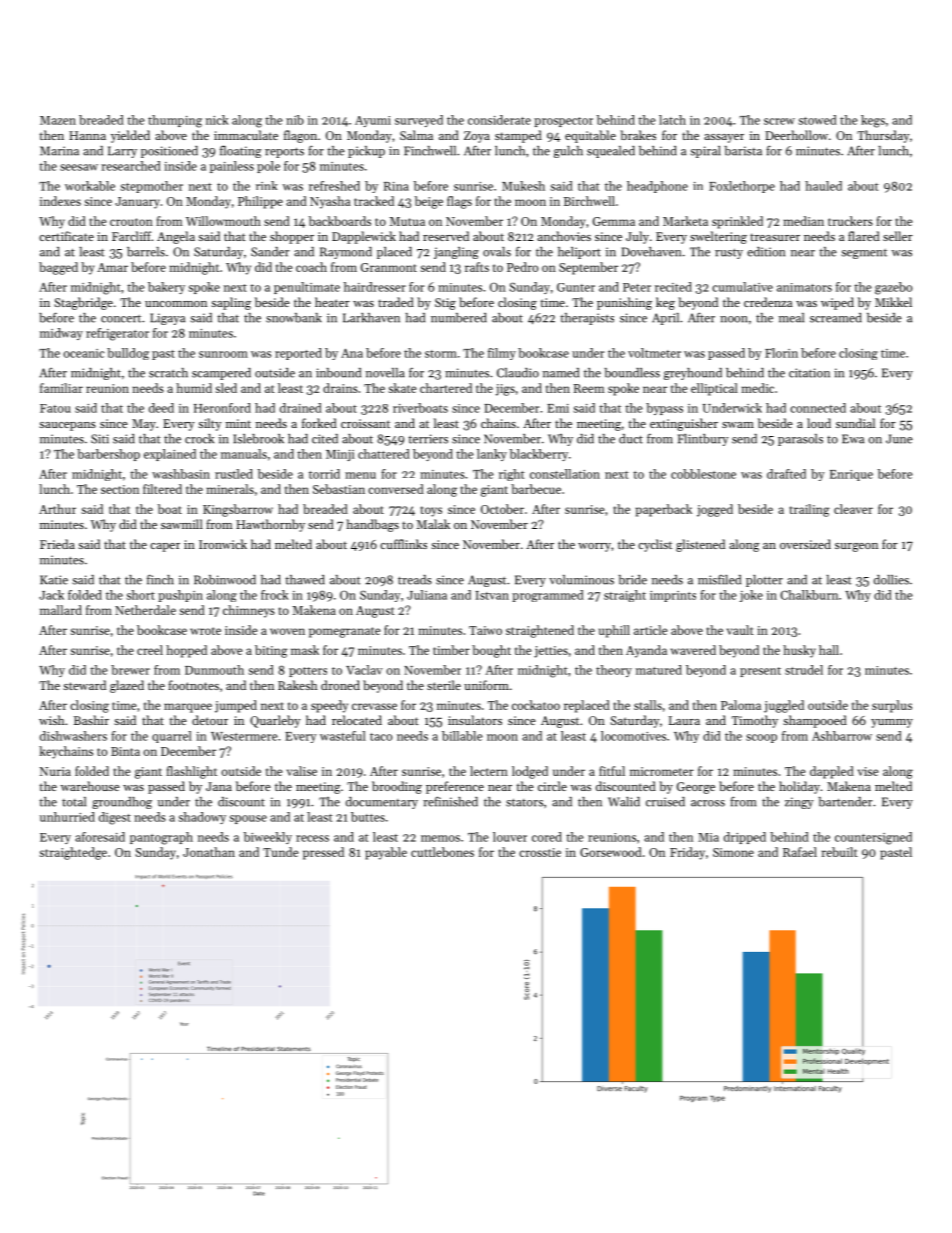  What do you see at coordinates (130, 136) in the image?
I see `yielded` at bounding box center [130, 136].
